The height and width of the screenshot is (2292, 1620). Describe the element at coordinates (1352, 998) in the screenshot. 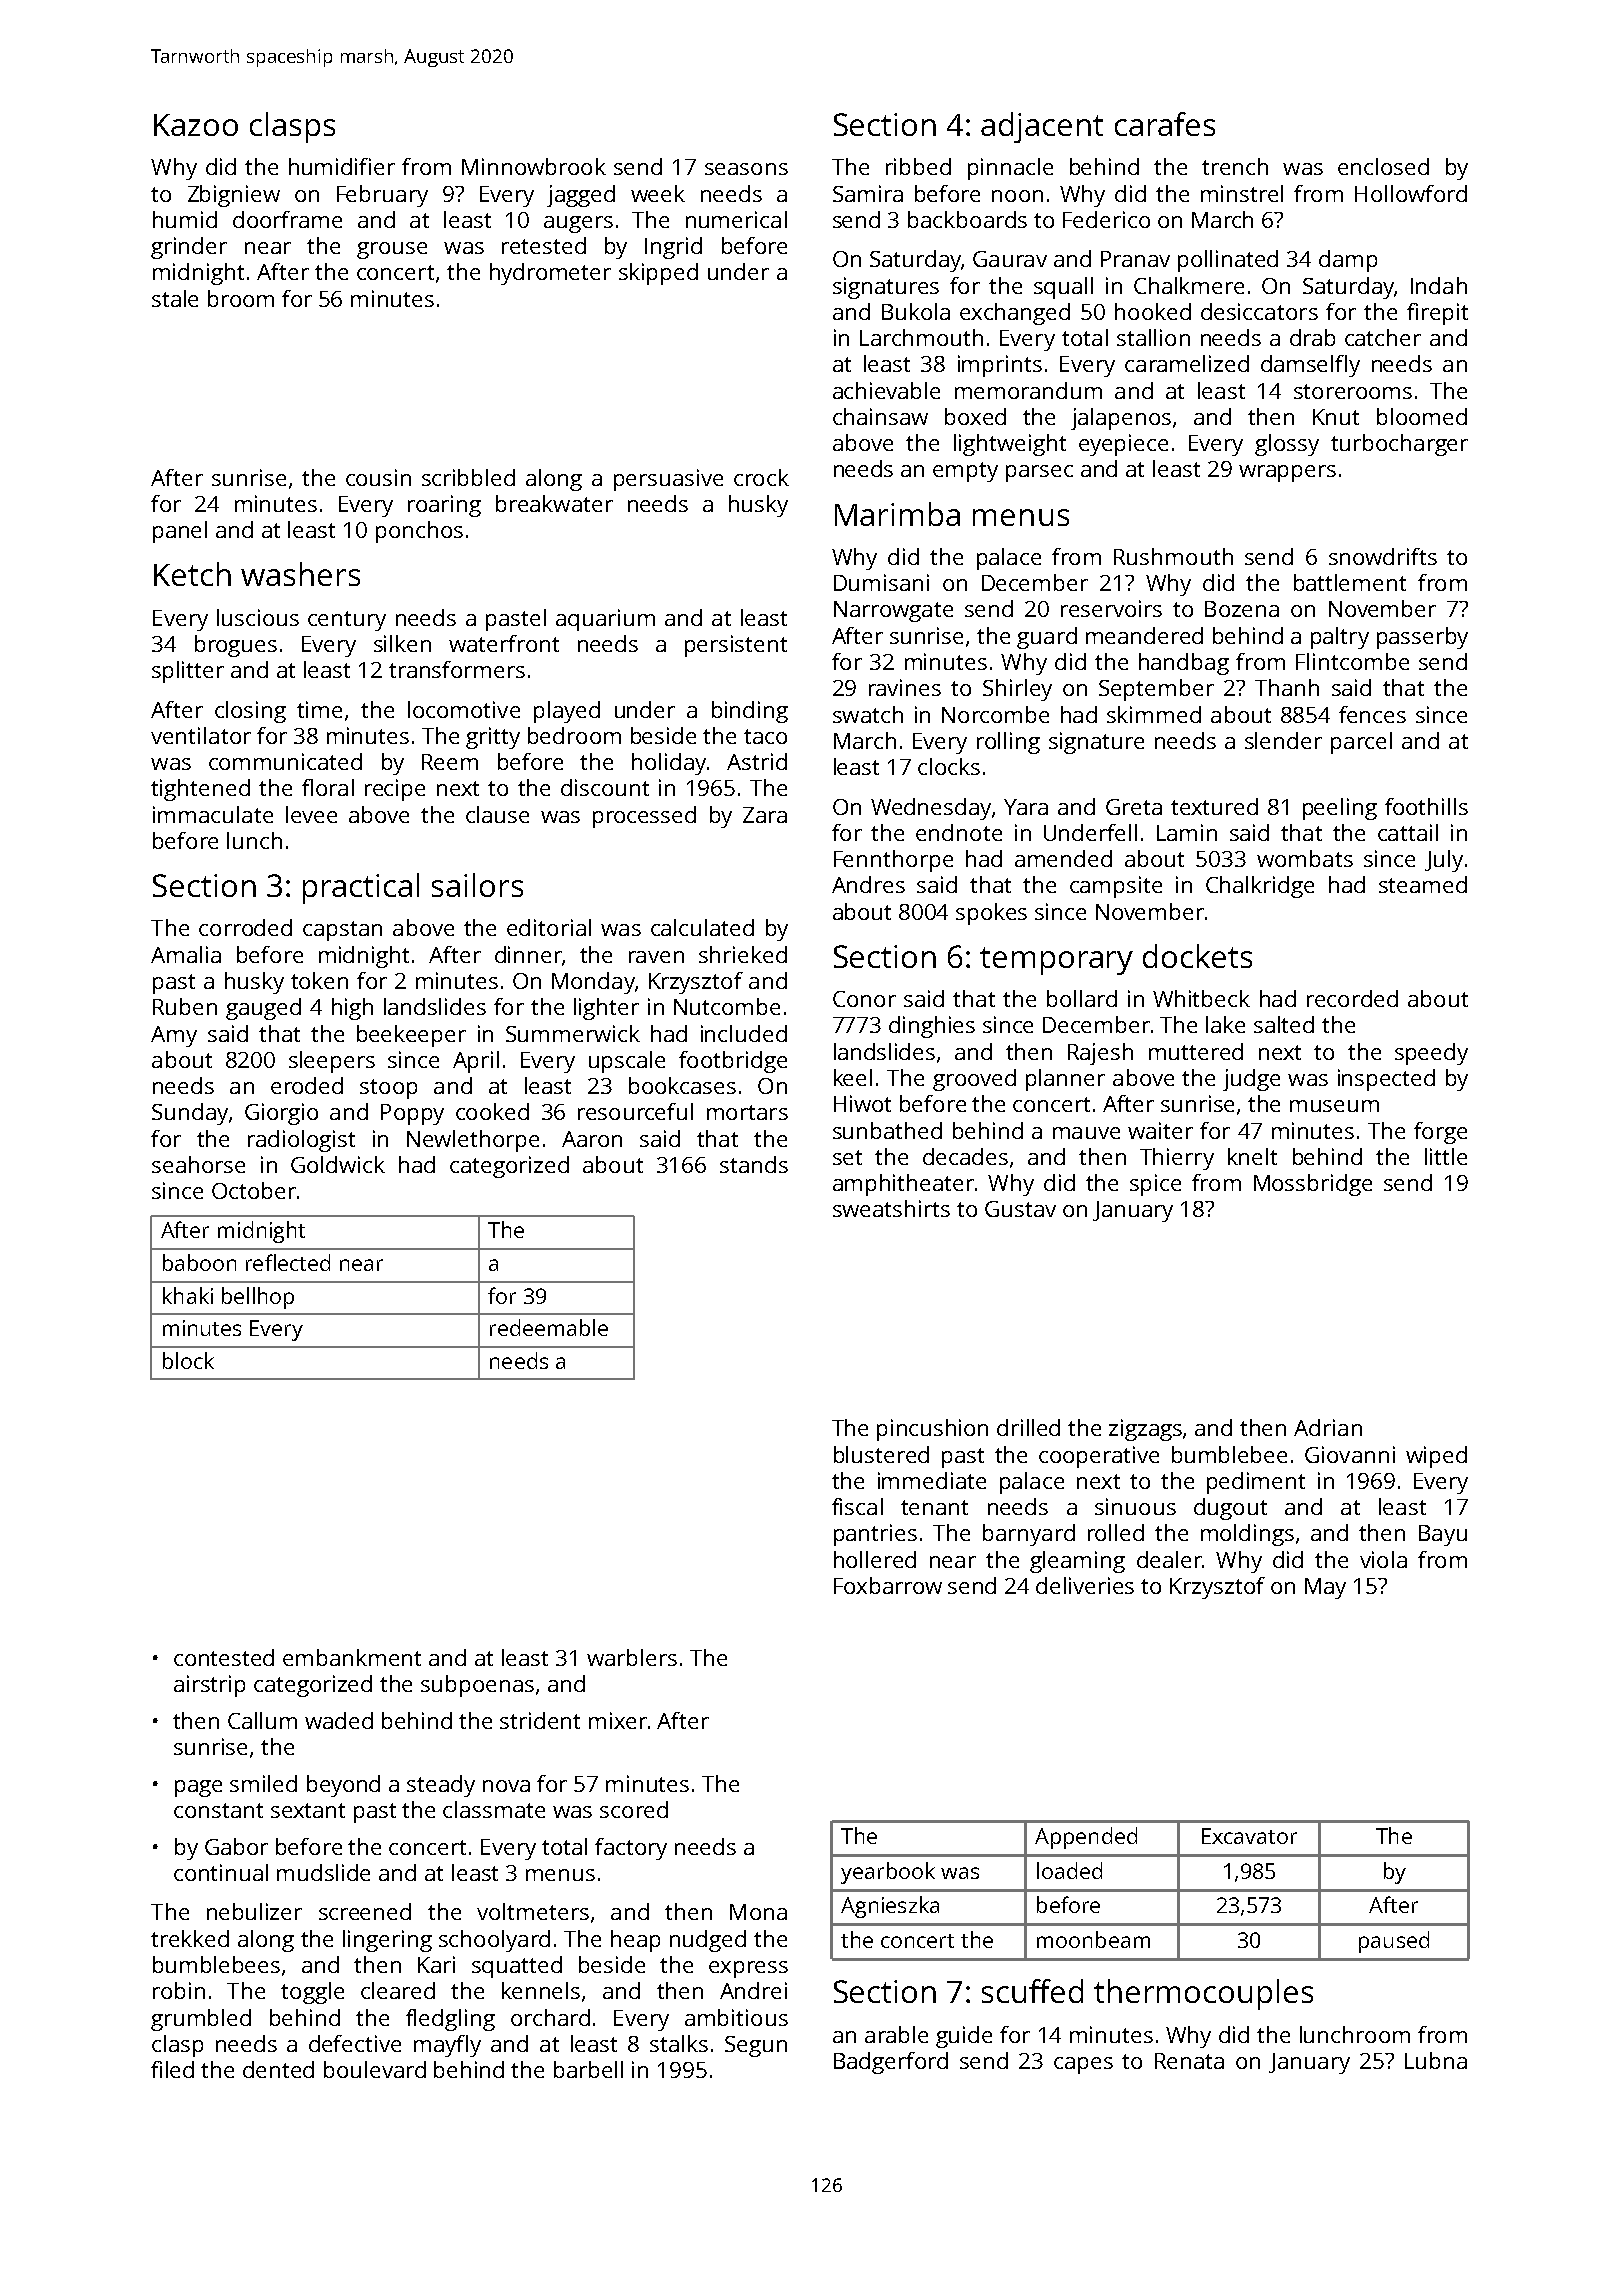

I see `recorded` at that location.
